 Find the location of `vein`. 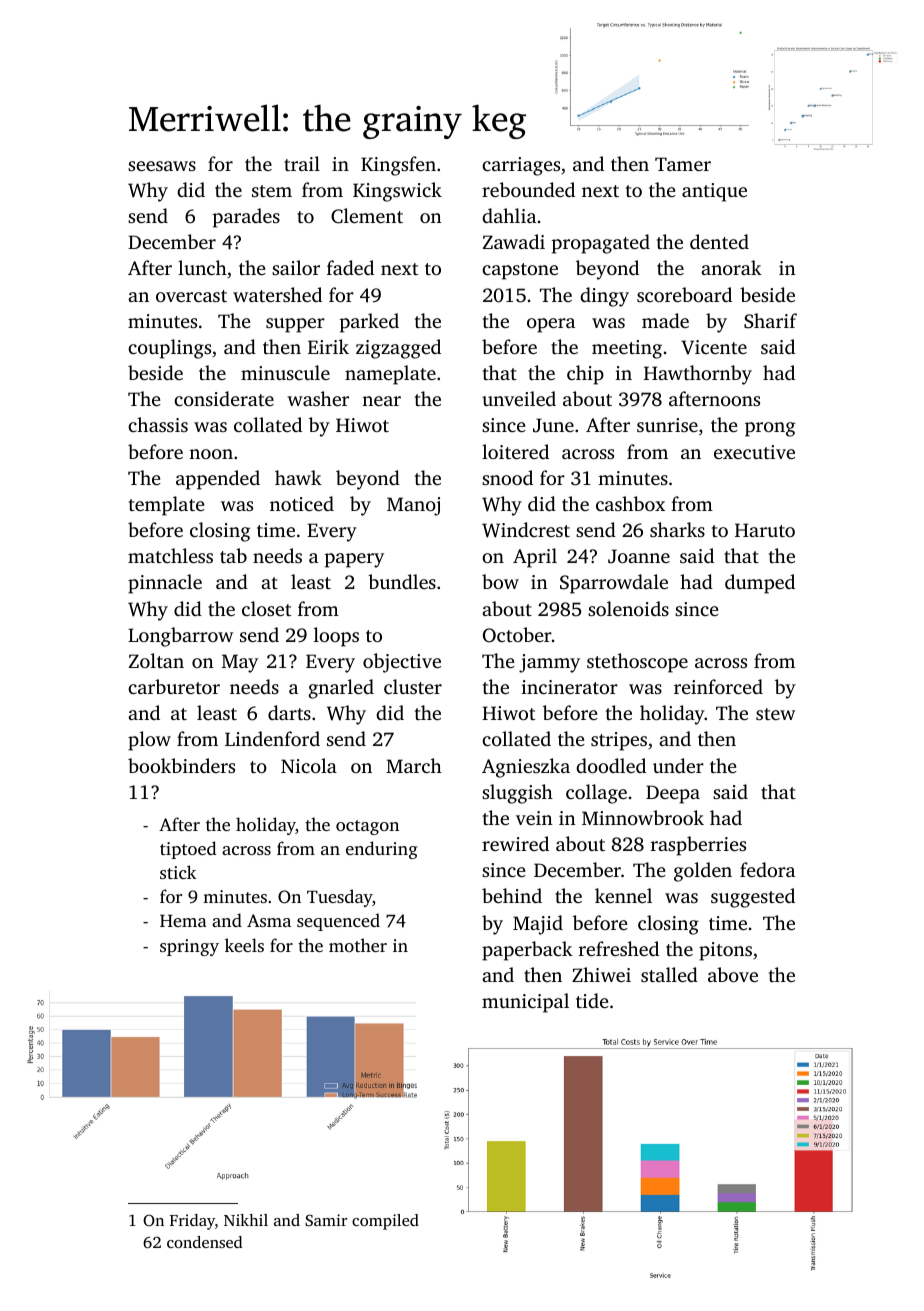

vein is located at coordinates (534, 818).
